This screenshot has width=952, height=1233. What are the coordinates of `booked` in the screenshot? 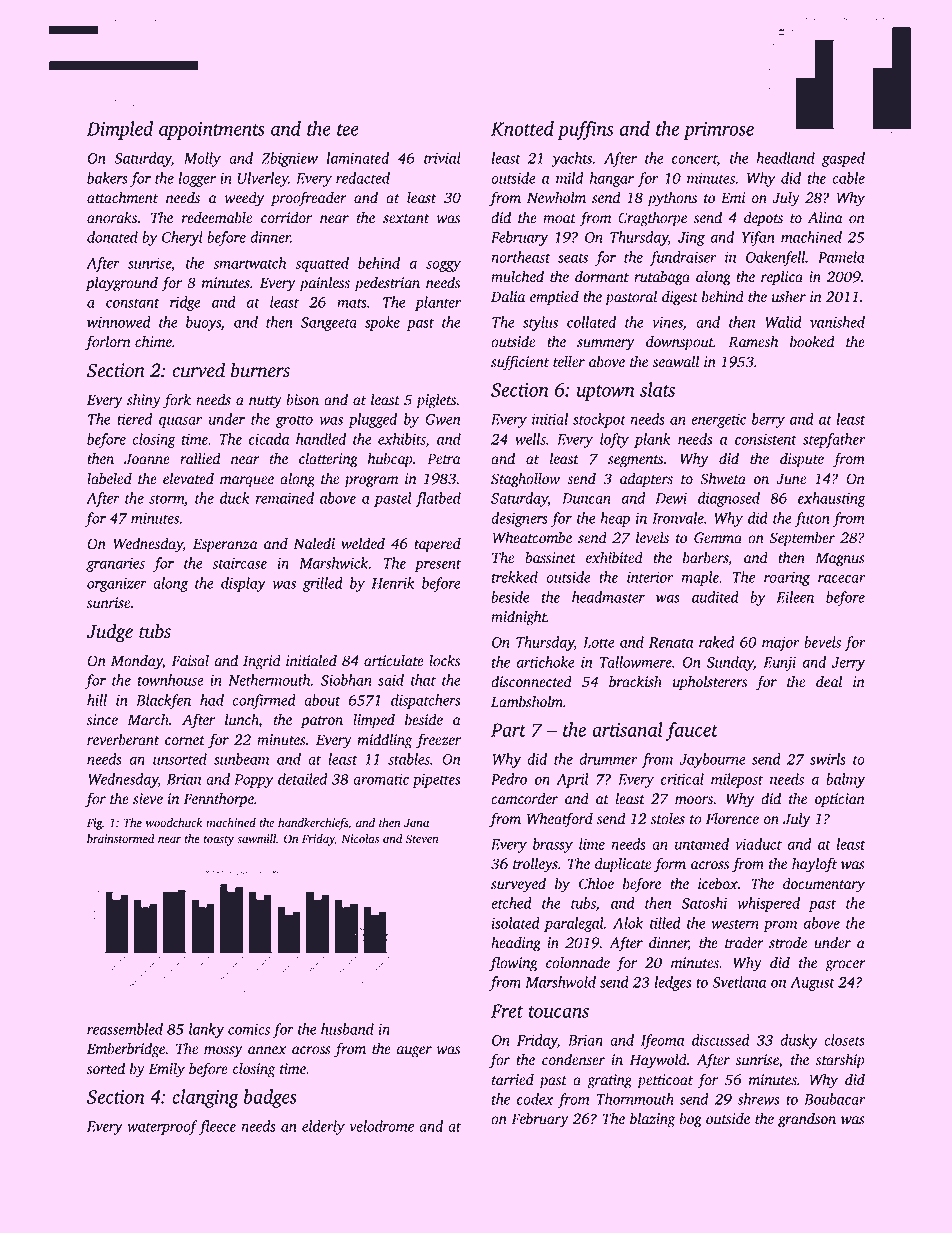 It's located at (812, 341).
